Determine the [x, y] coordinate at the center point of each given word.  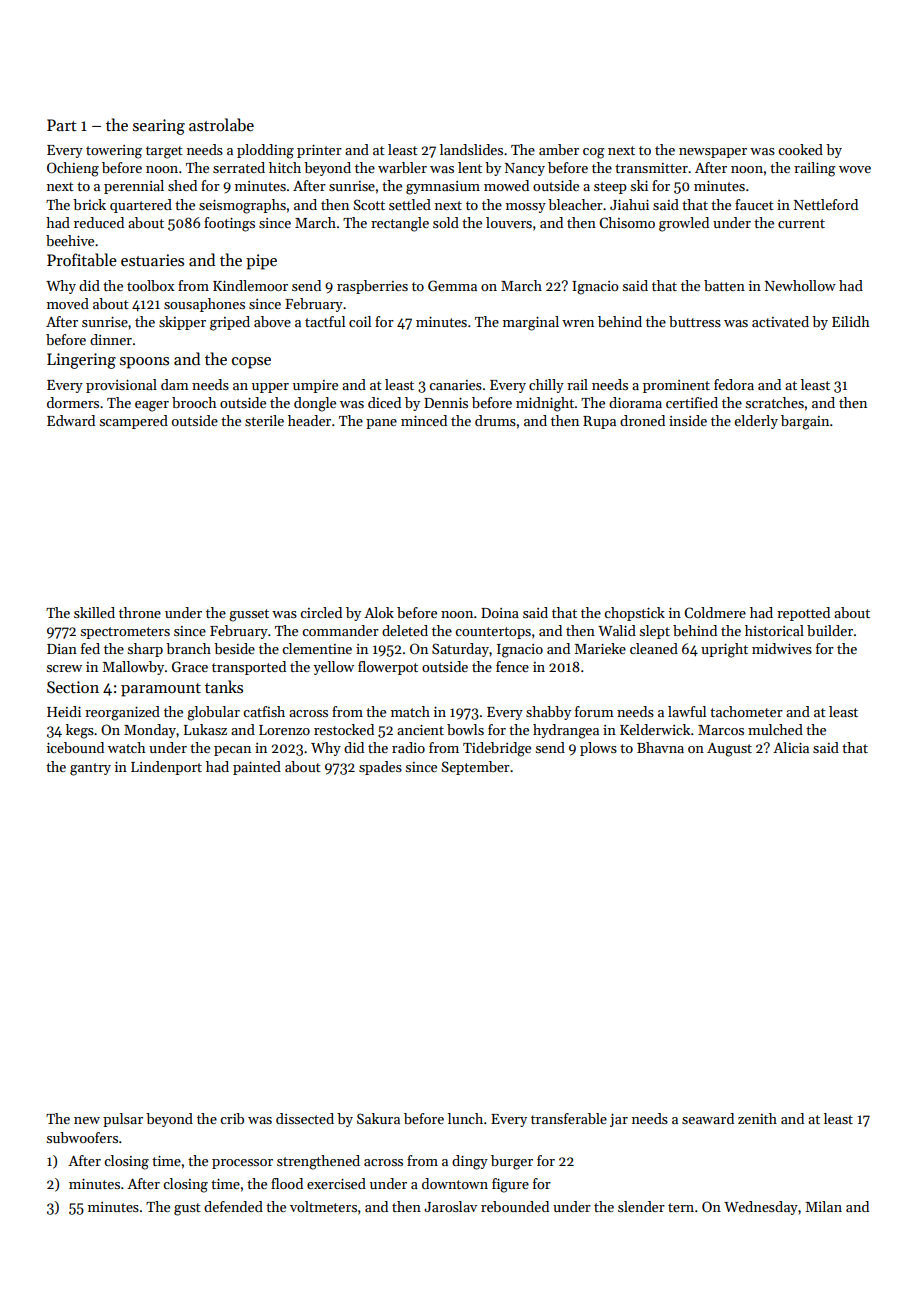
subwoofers [82, 1137]
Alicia [791, 747]
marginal [531, 323]
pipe [261, 262]
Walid [617, 630]
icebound [75, 747]
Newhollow [800, 285]
